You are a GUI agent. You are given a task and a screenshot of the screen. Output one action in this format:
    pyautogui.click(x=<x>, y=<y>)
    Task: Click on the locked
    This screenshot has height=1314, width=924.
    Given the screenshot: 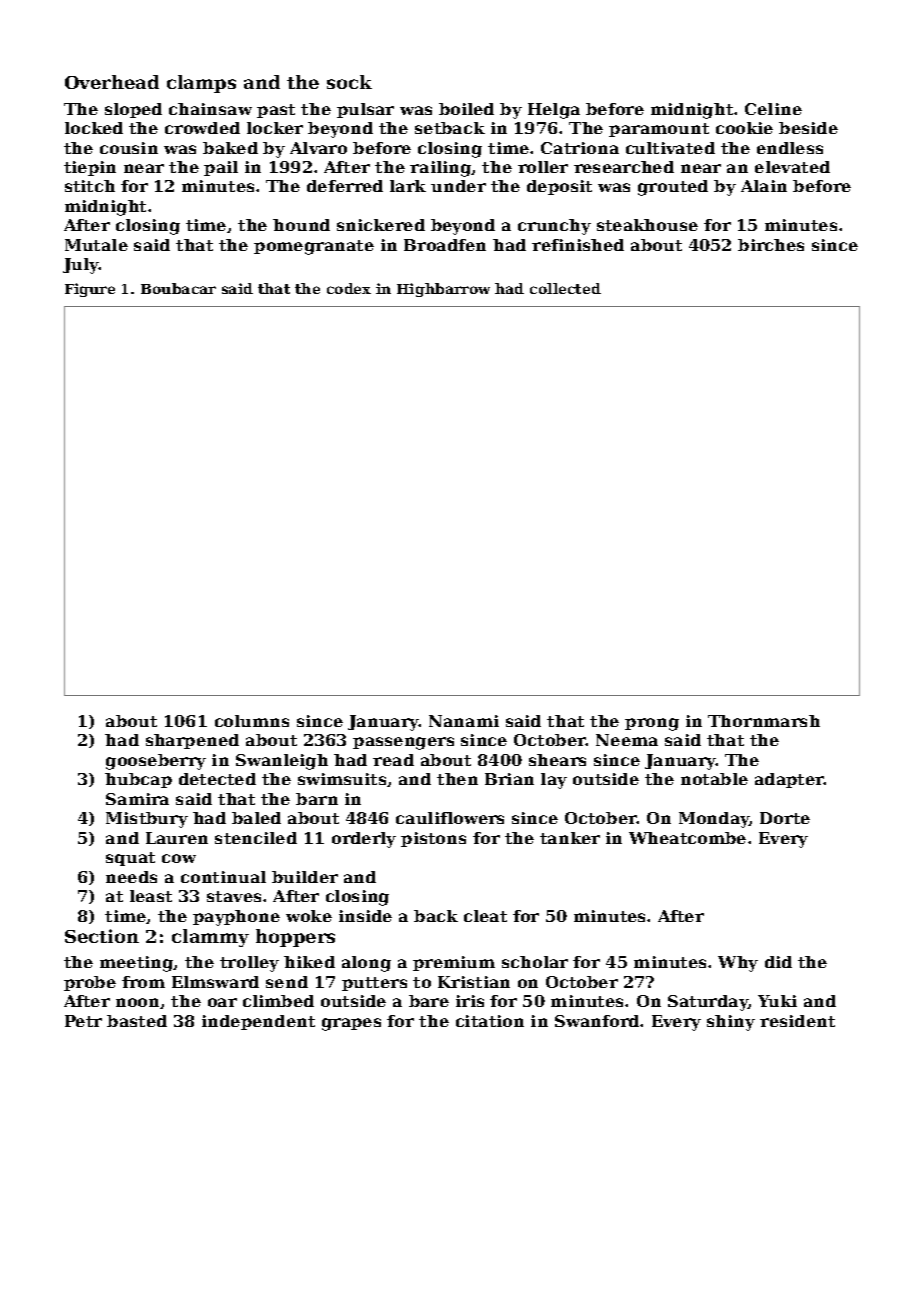 What is the action you would take?
    pyautogui.click(x=94, y=128)
